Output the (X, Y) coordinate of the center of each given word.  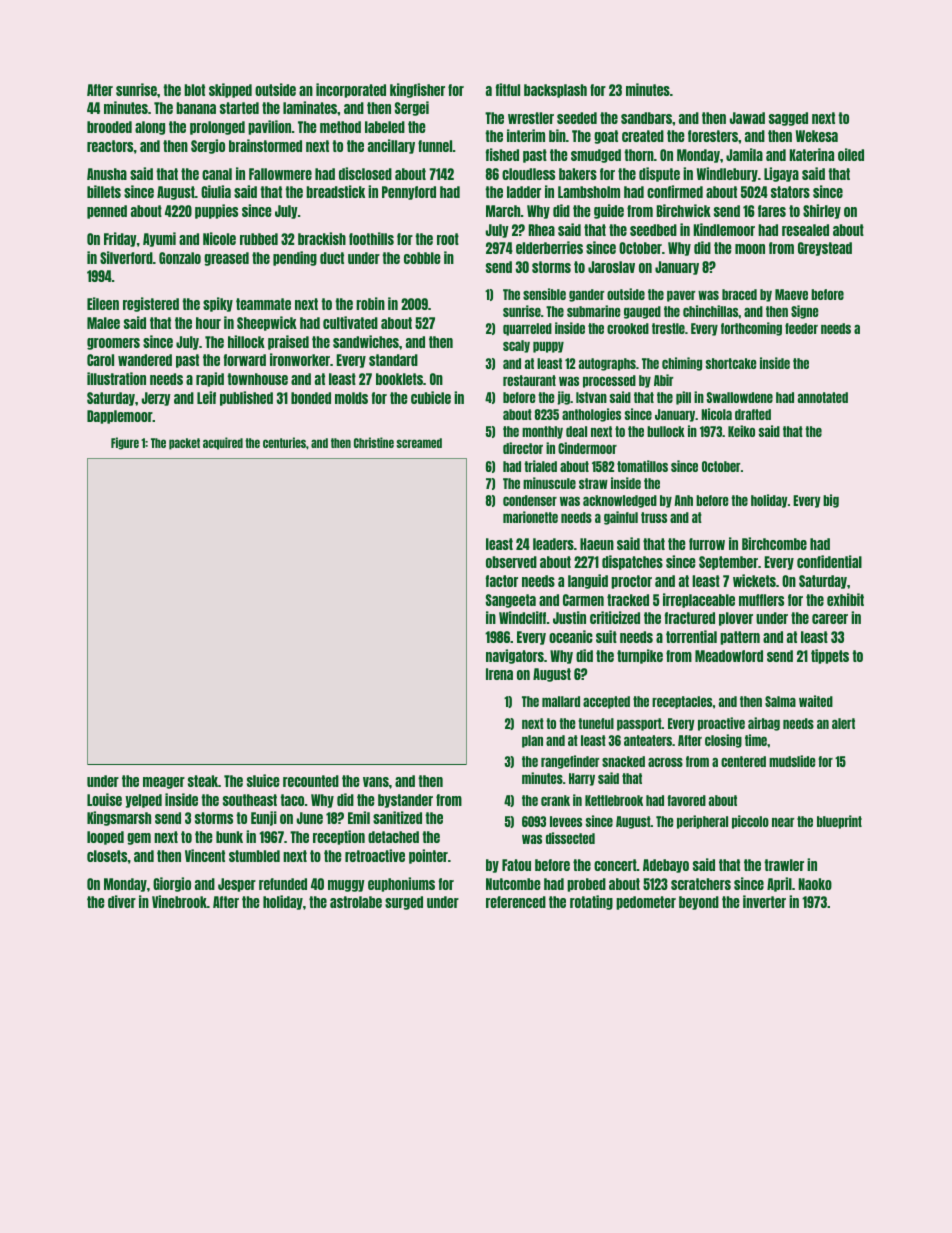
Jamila (744, 154)
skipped (230, 90)
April (779, 884)
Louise (104, 799)
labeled (385, 127)
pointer (428, 856)
